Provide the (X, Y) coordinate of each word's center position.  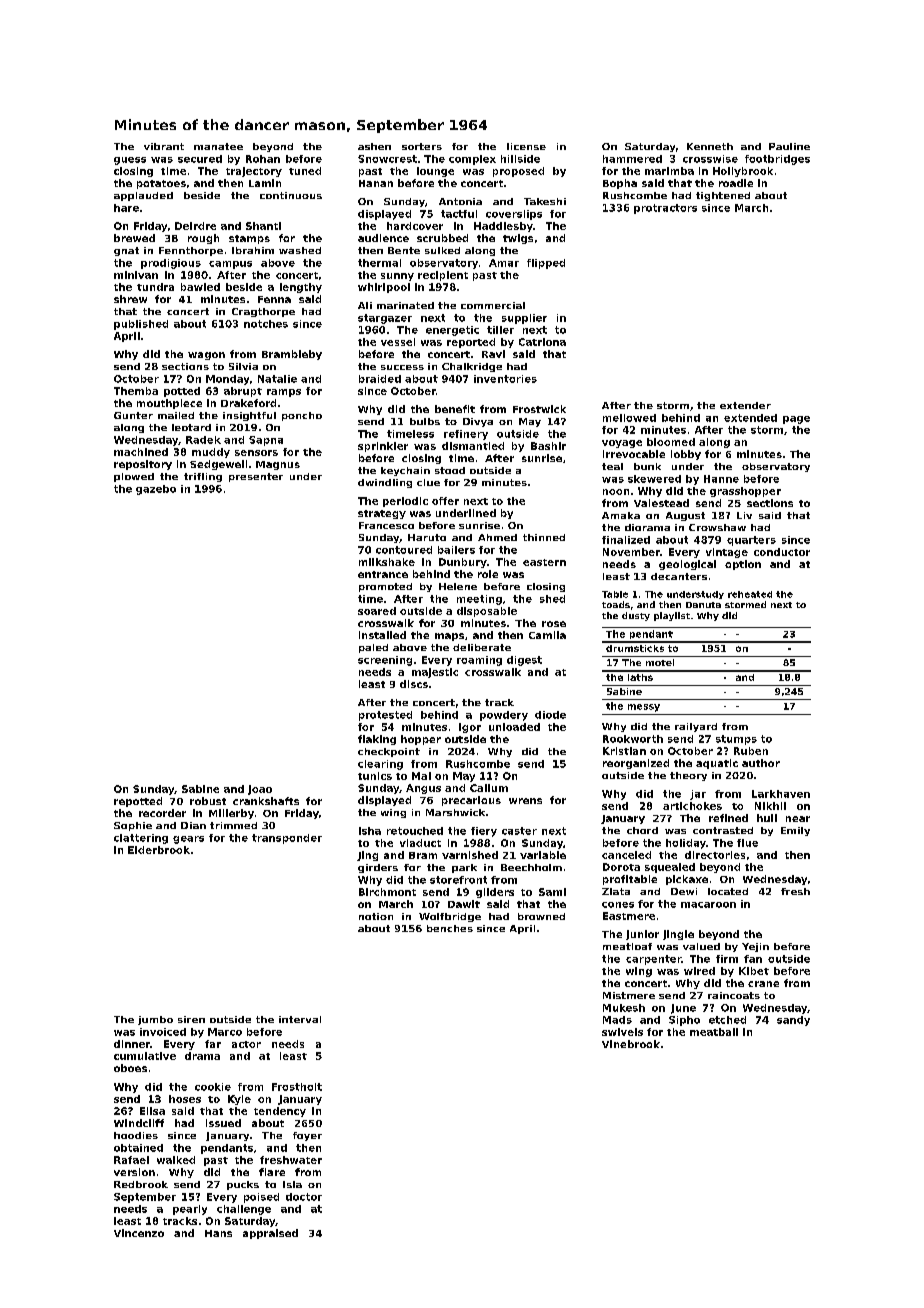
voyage (622, 444)
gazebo (156, 490)
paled (373, 648)
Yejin (755, 947)
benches (450, 928)
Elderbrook (159, 850)
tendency (280, 1112)
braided (380, 379)
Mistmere (629, 995)
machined (141, 452)
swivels (622, 1032)
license (526, 146)
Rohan (263, 159)
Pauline (789, 146)
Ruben (751, 751)
